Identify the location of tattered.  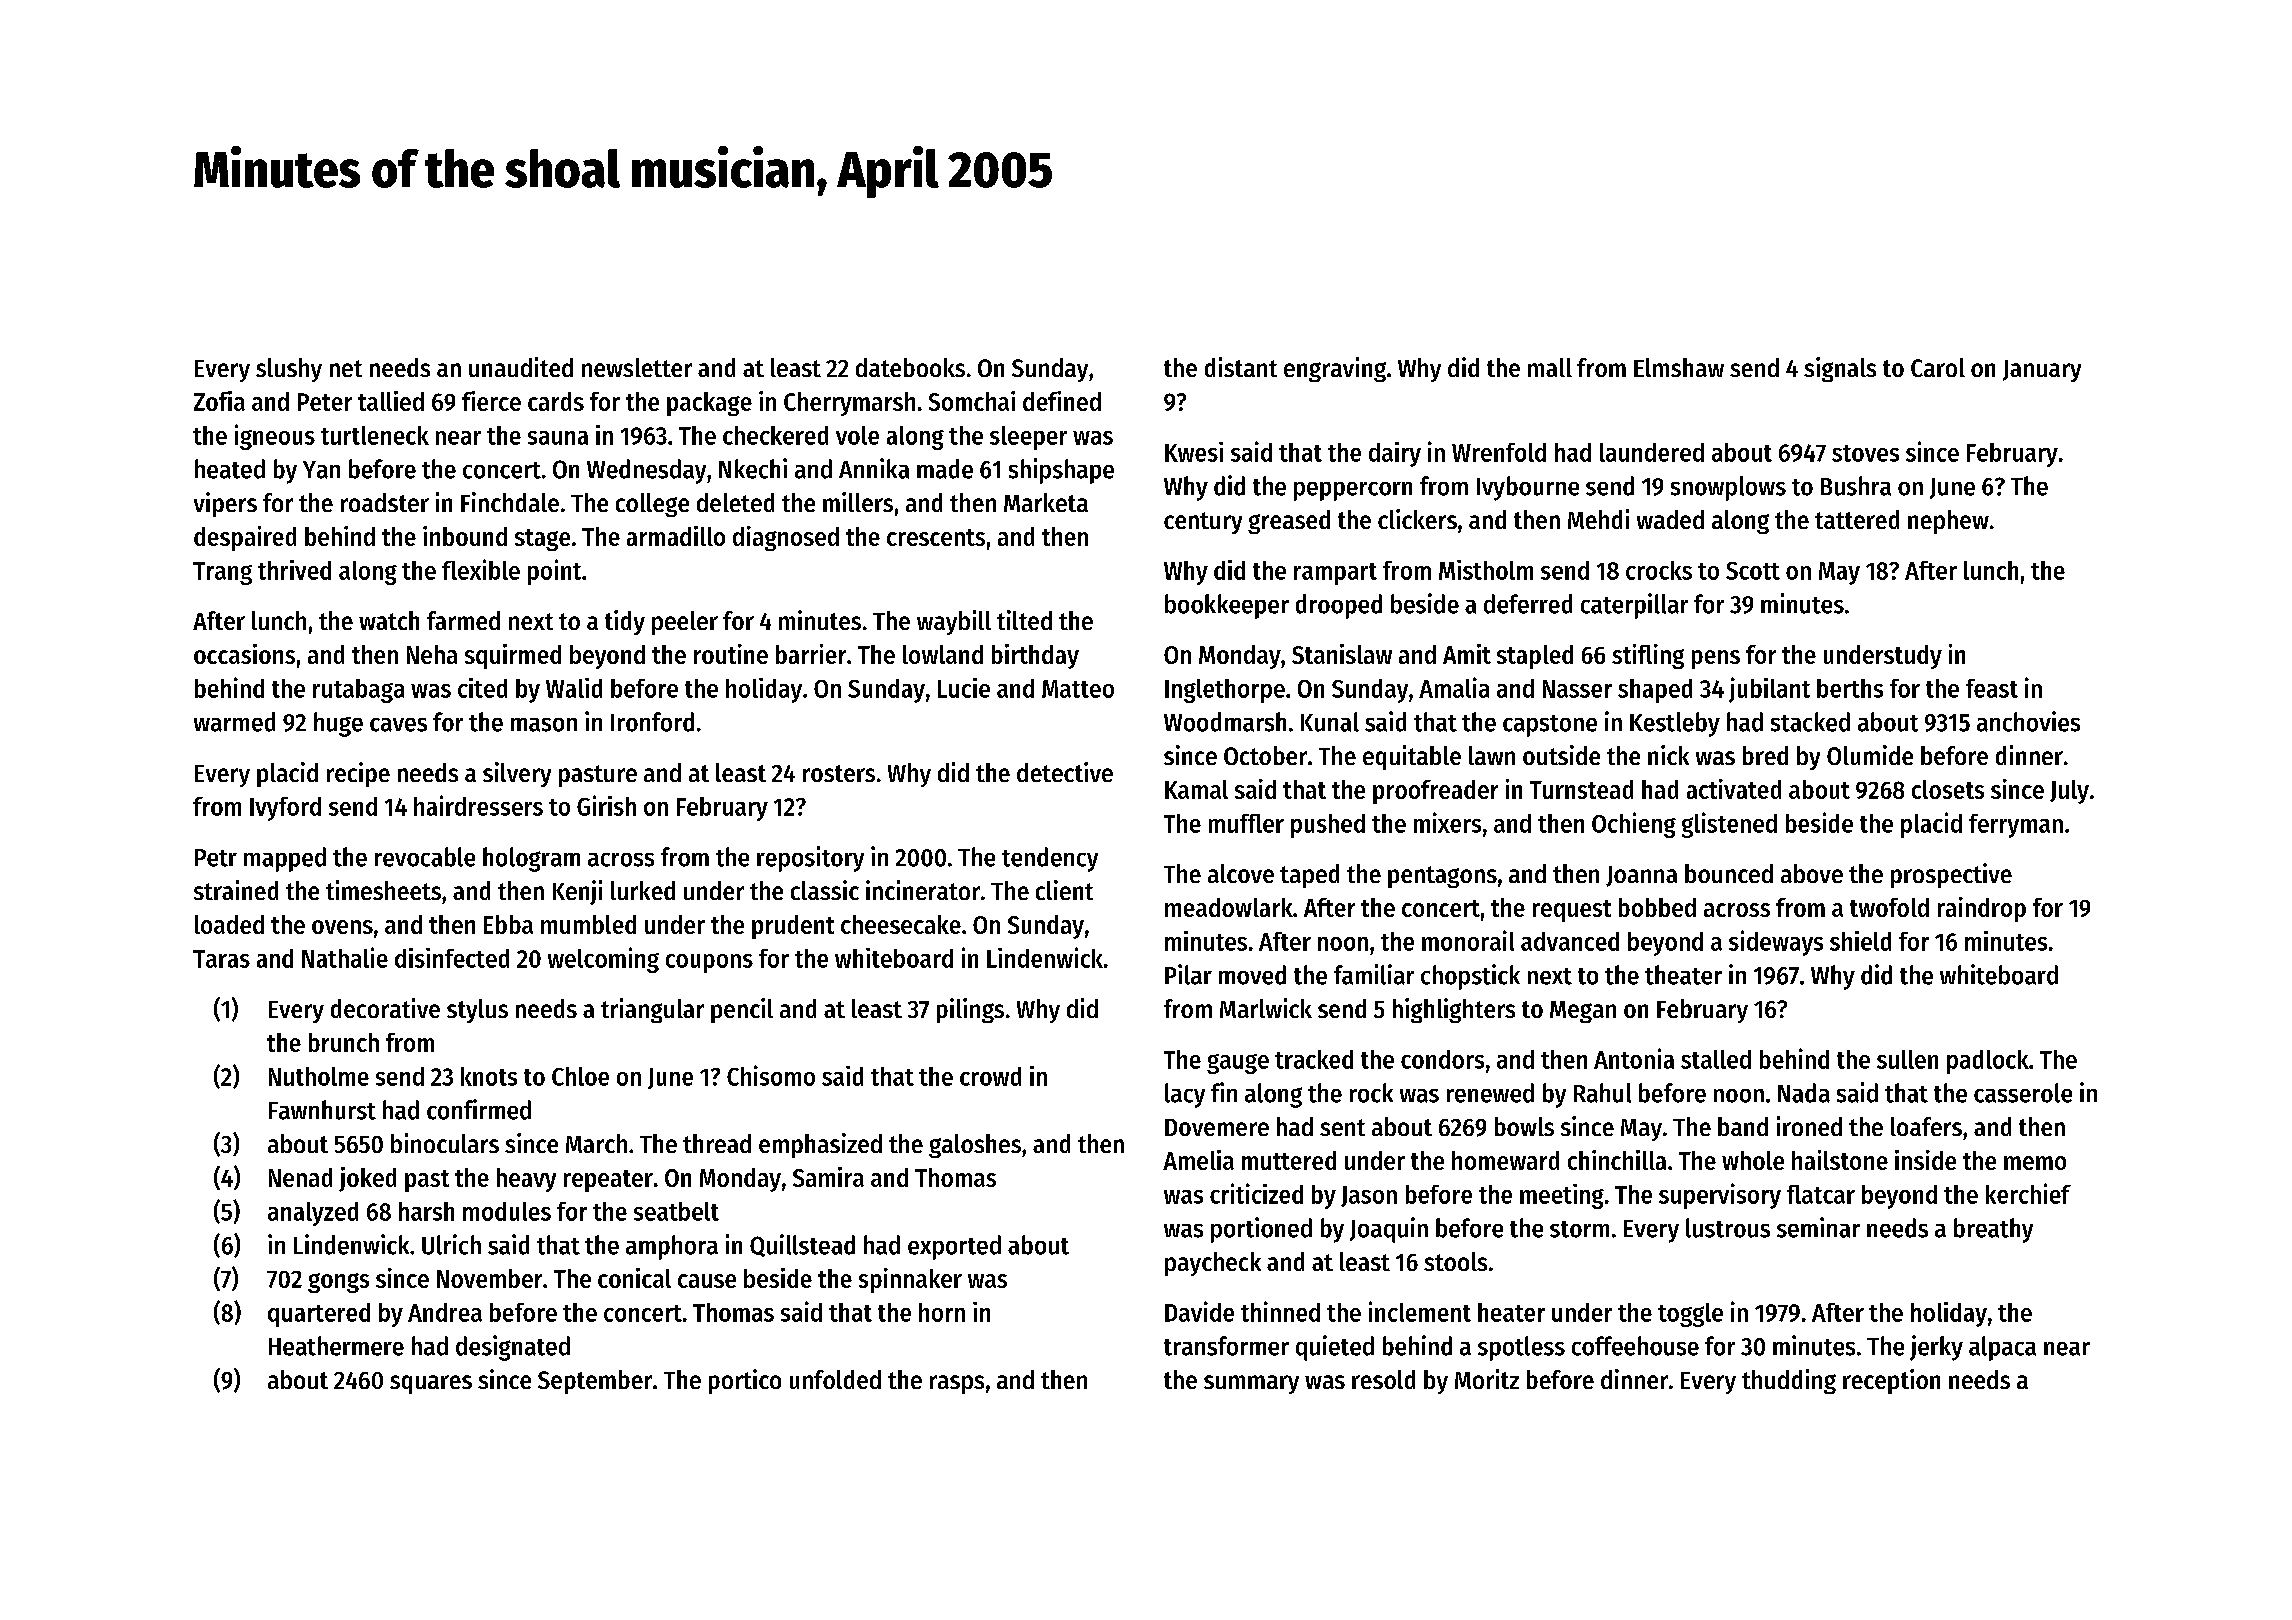
(1857, 519).
